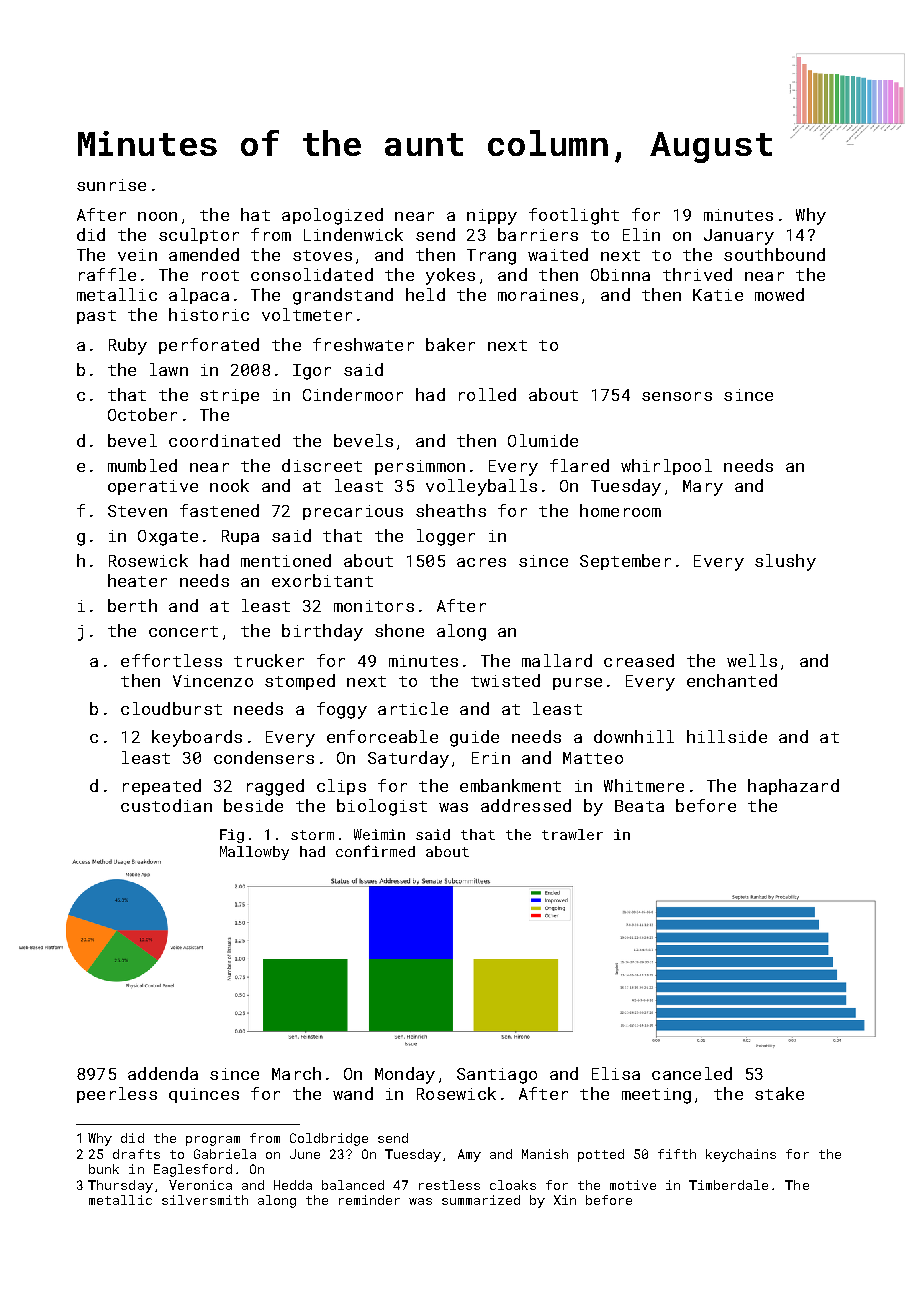 The height and width of the screenshot is (1314, 924). I want to click on twisted, so click(505, 680).
